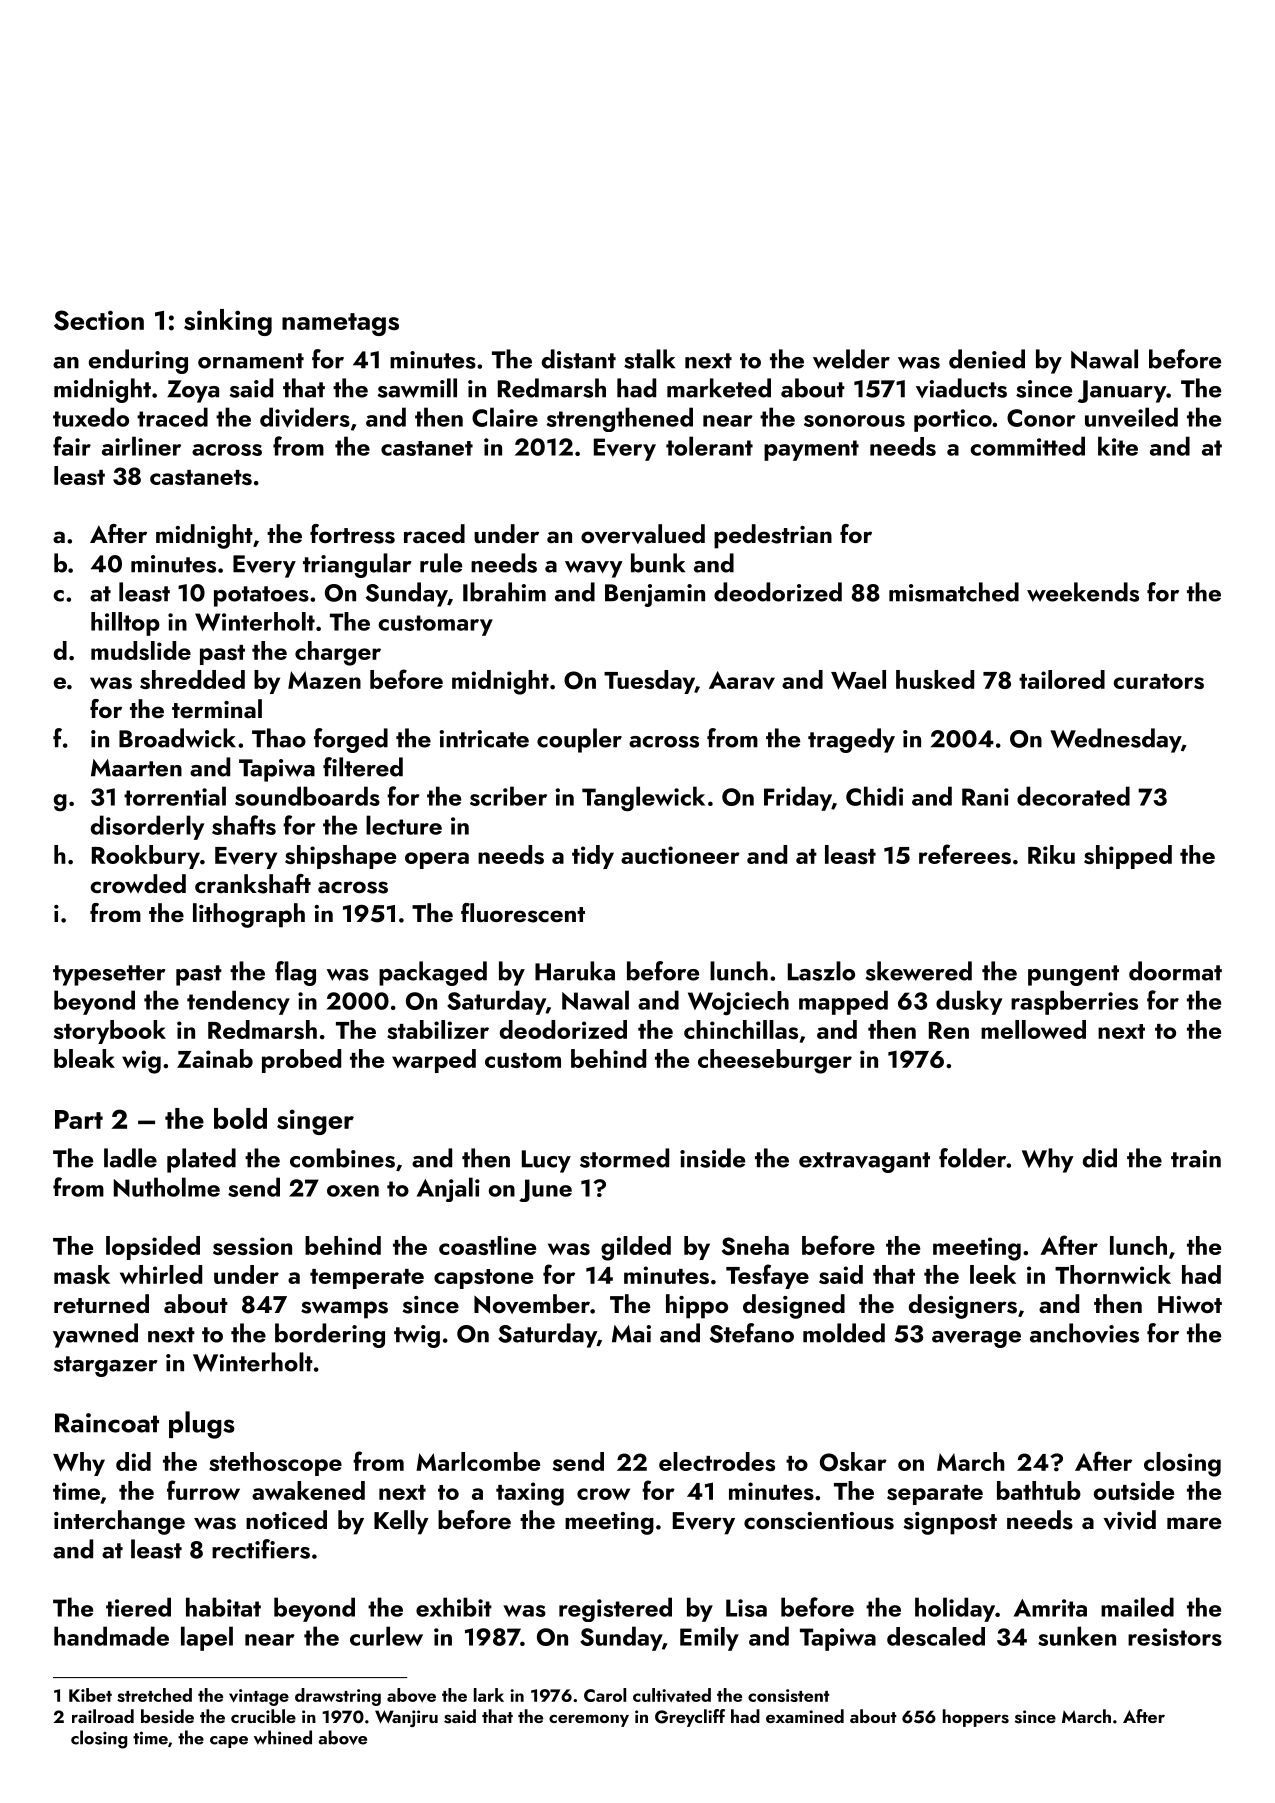 The image size is (1275, 1803). I want to click on ceremony, so click(589, 1720).
